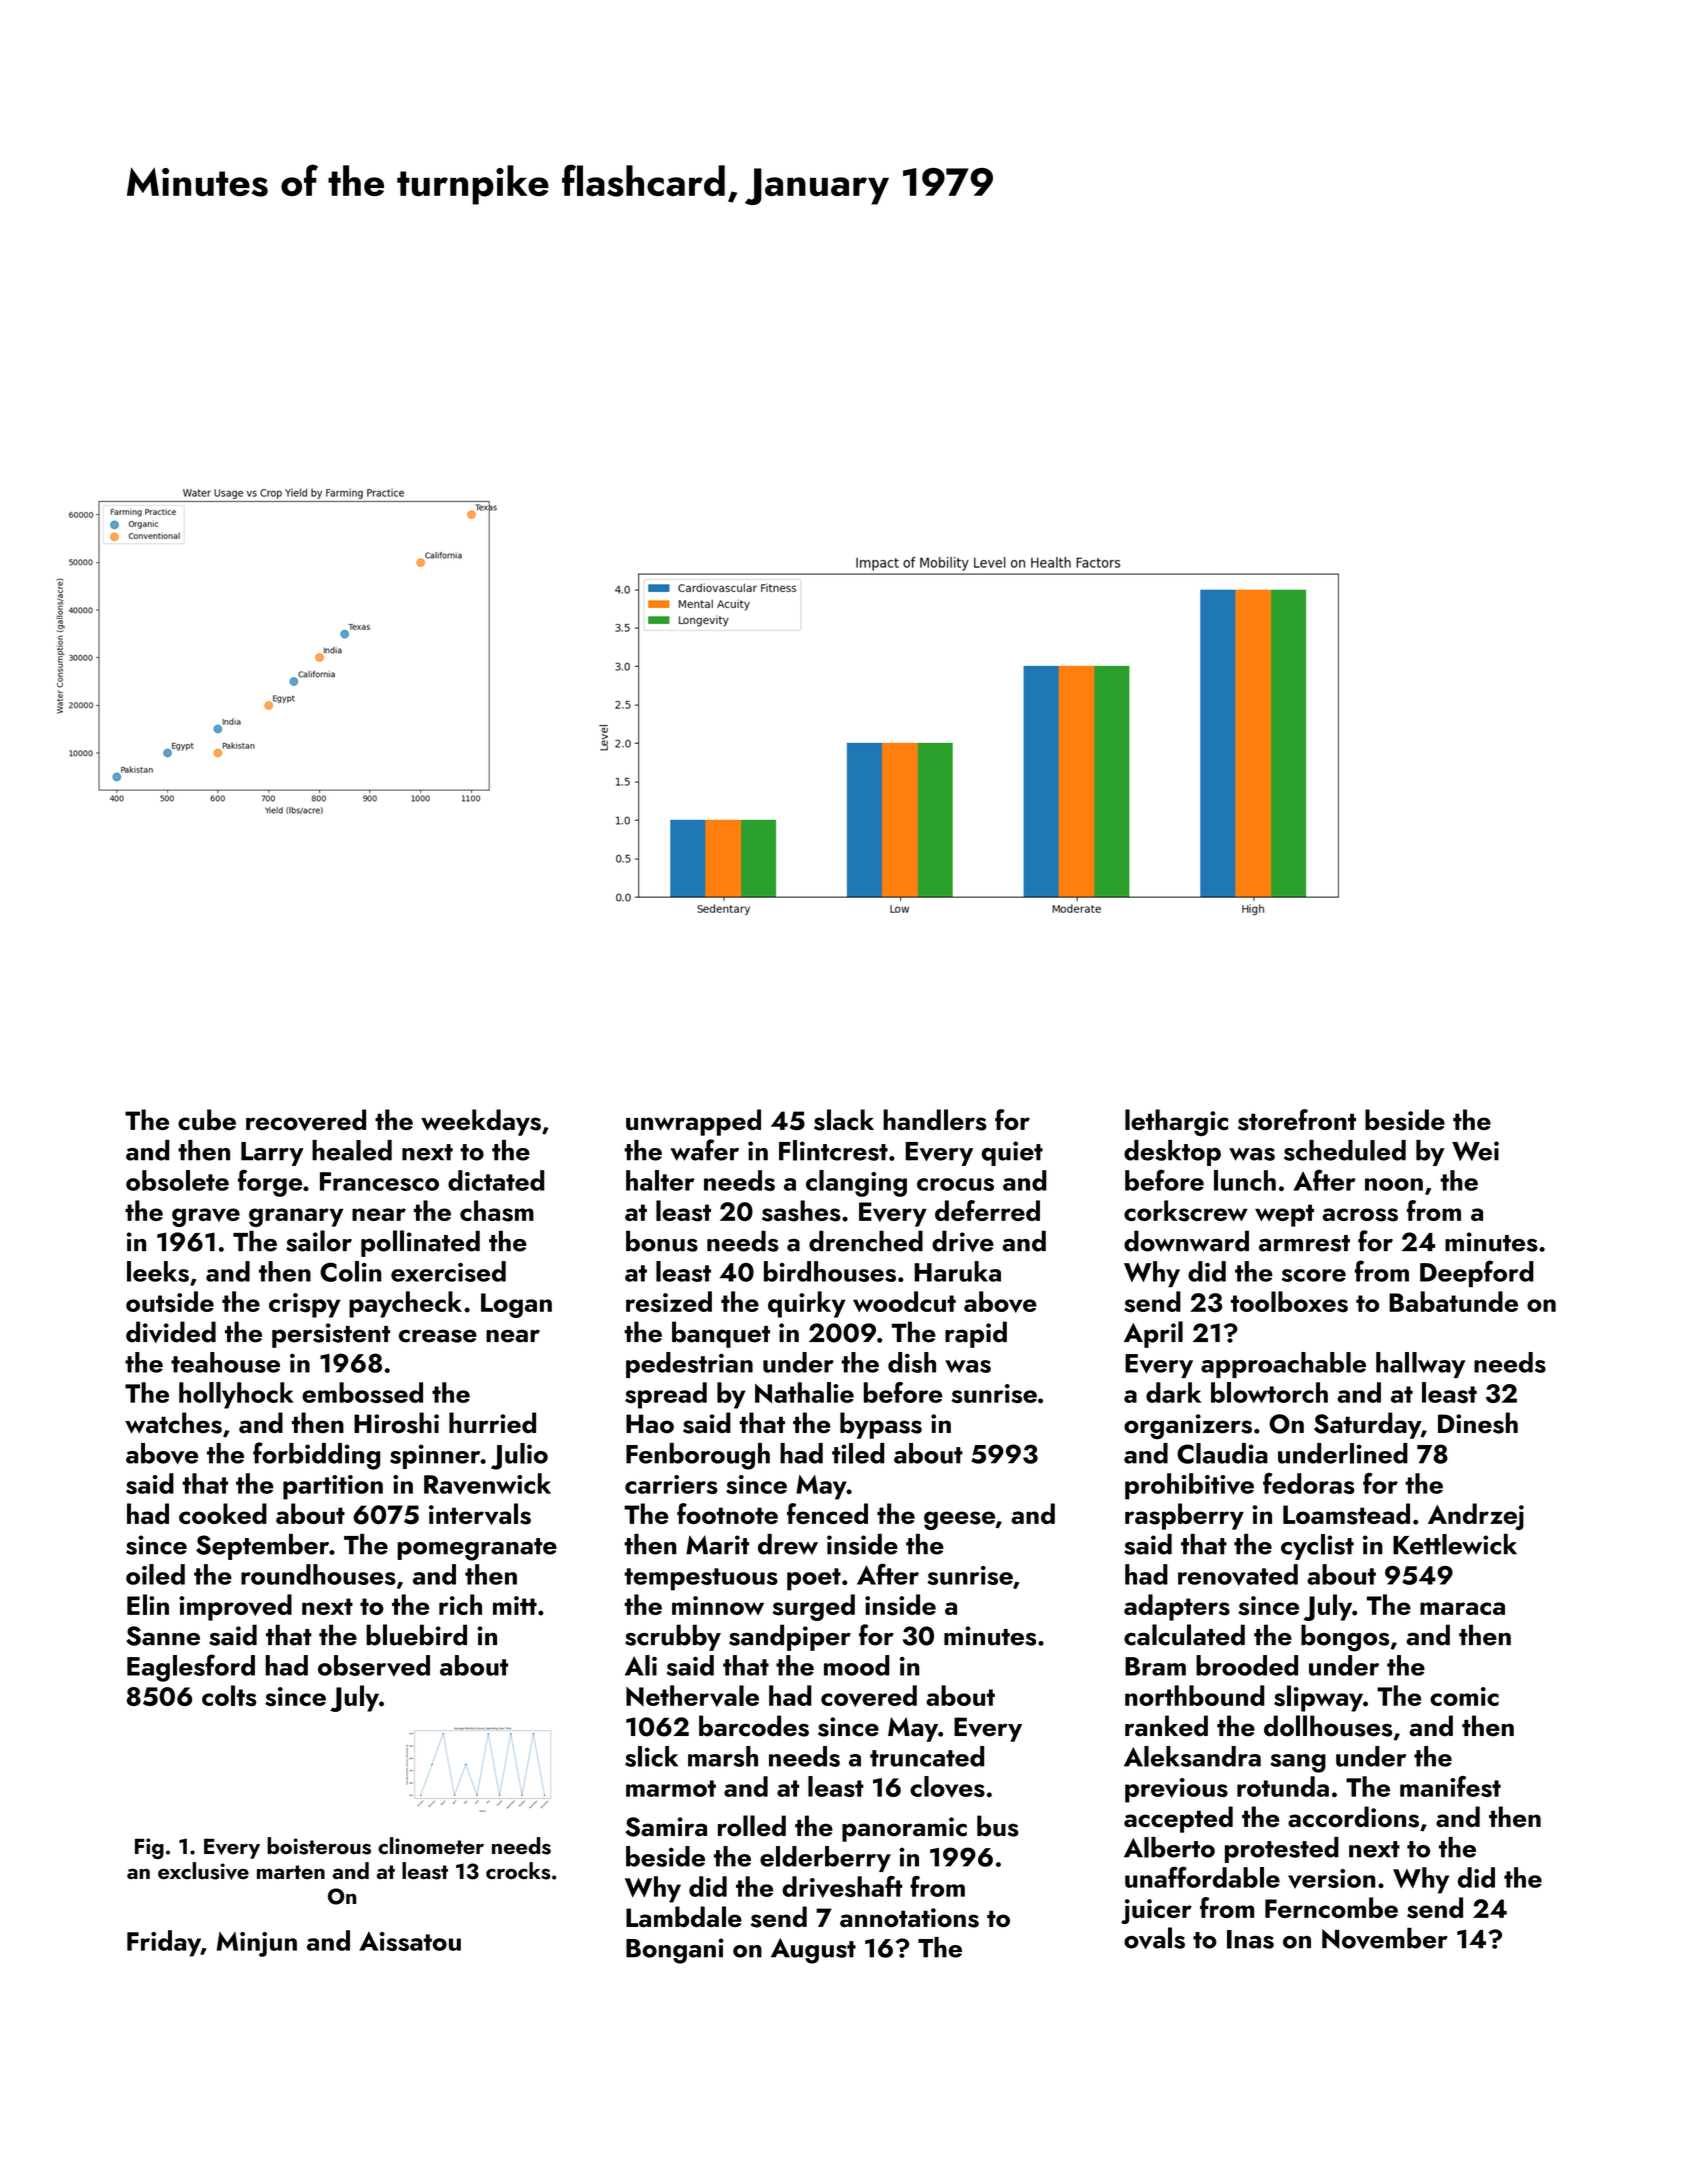  Describe the element at coordinates (203, 1871) in the screenshot. I see `exclusive` at that location.
